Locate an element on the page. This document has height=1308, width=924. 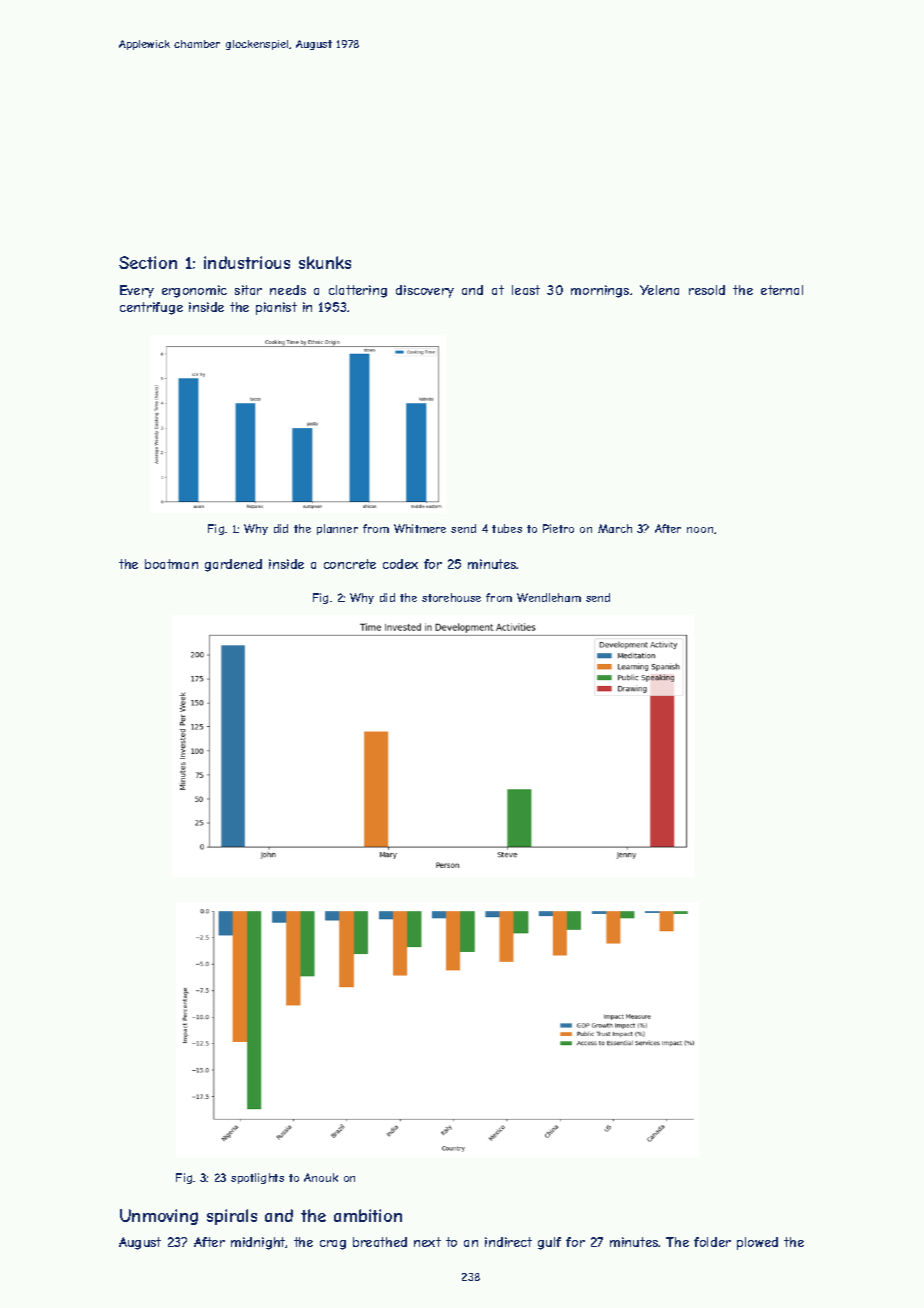
noon is located at coordinates (700, 530).
